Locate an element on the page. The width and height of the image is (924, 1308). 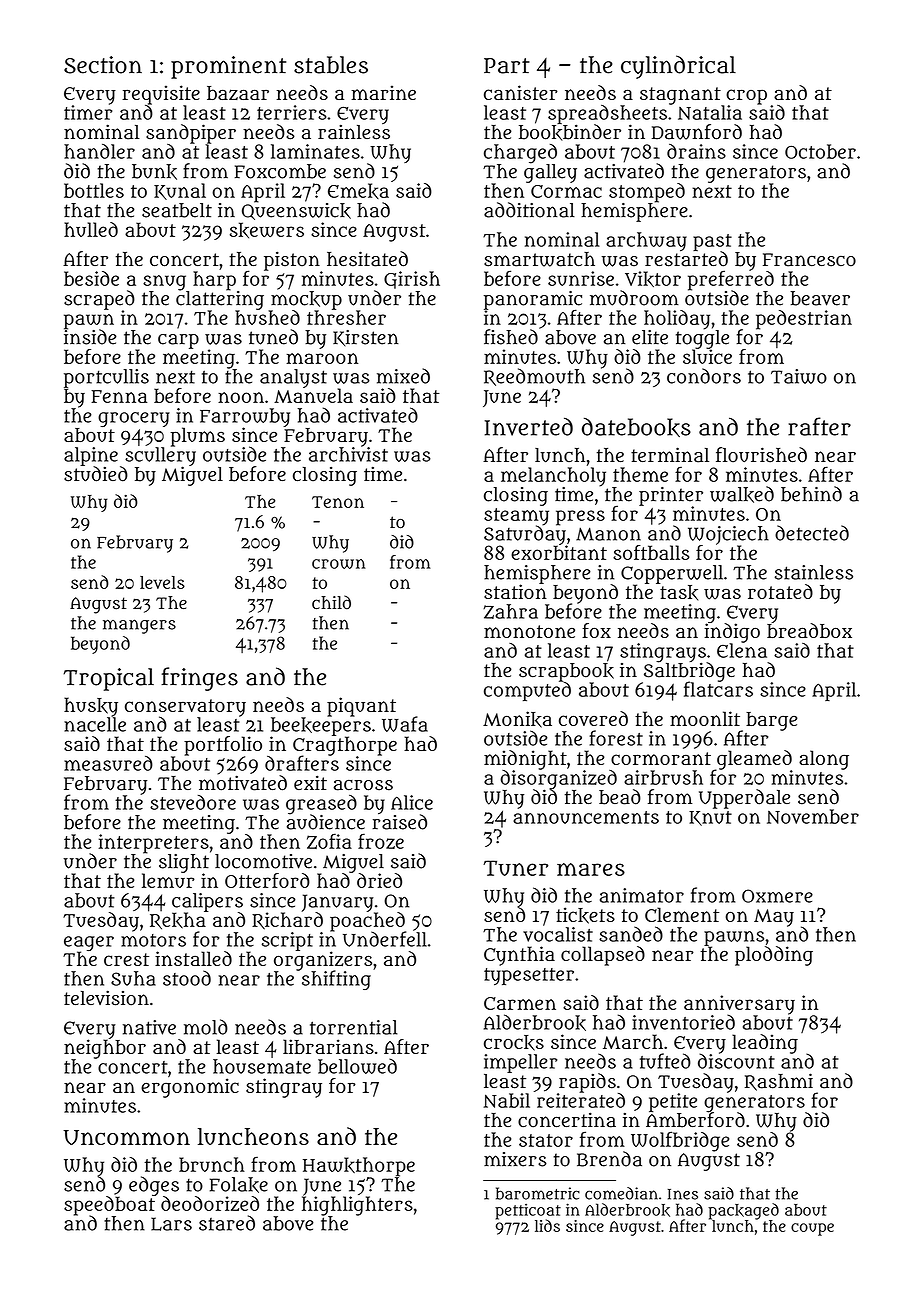
leading is located at coordinates (765, 1044).
